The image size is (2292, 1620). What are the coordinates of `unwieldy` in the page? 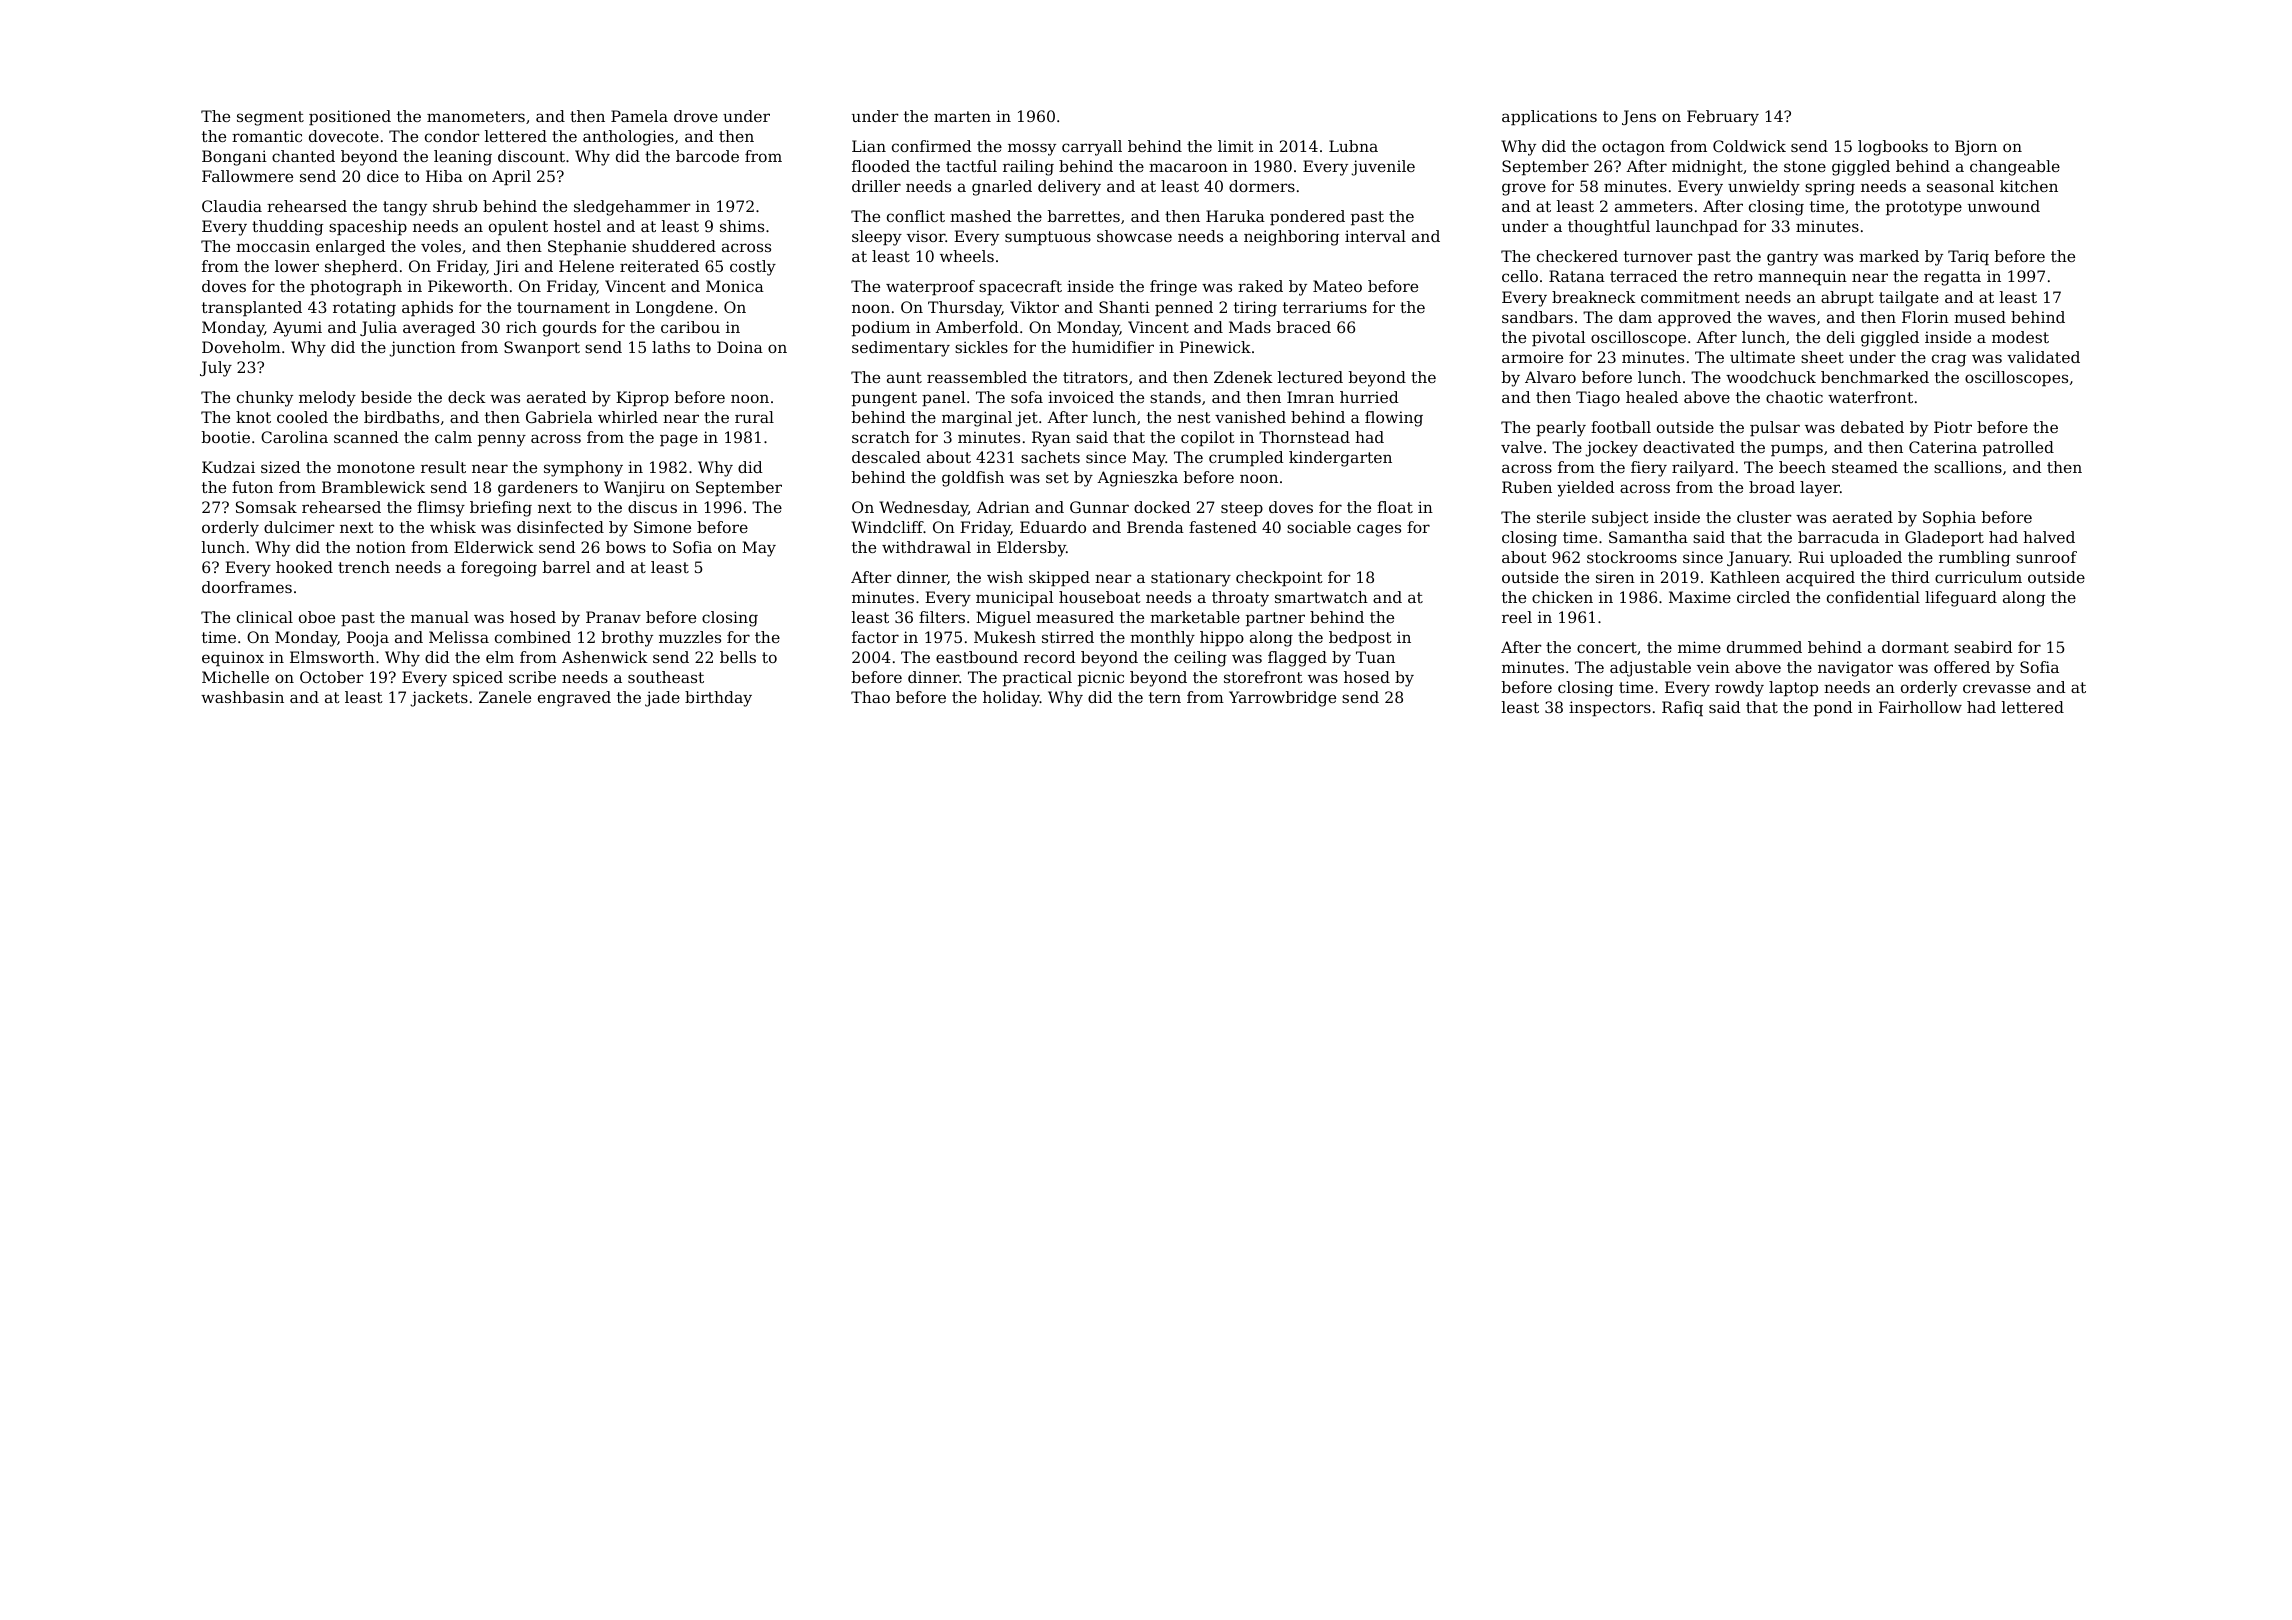 It's located at (1764, 188).
